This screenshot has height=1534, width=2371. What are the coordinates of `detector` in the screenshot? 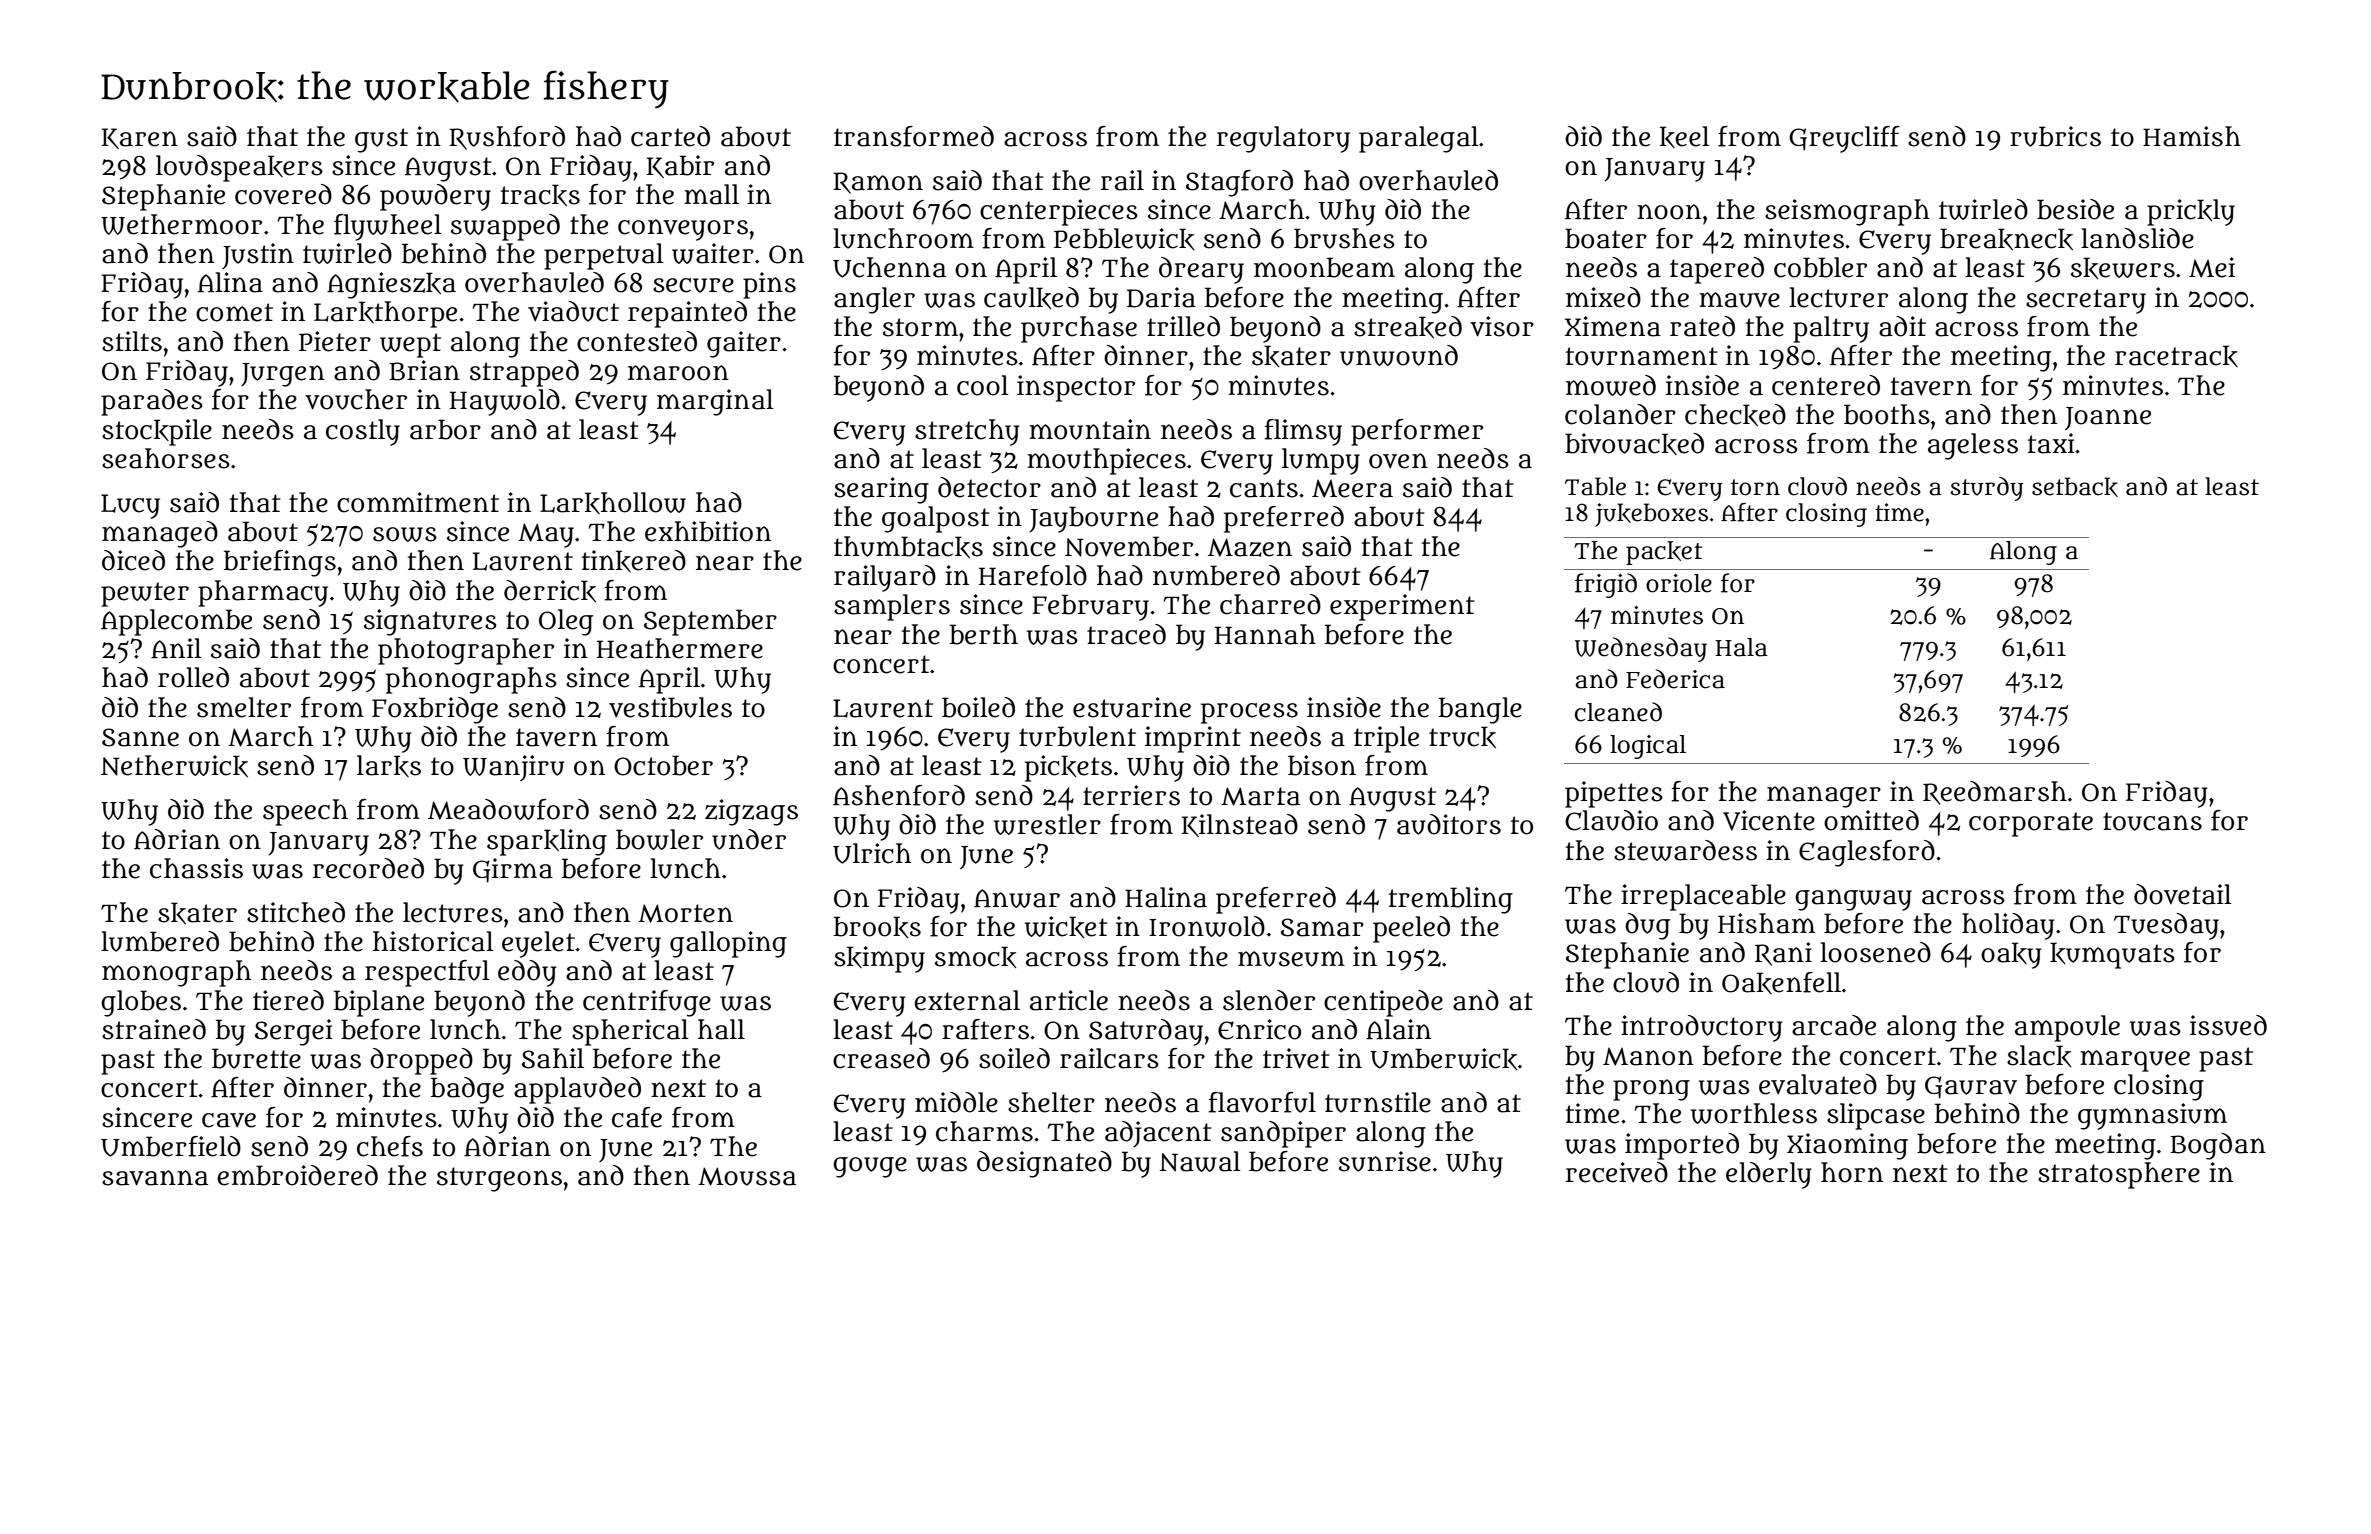 It's located at (989, 487).
